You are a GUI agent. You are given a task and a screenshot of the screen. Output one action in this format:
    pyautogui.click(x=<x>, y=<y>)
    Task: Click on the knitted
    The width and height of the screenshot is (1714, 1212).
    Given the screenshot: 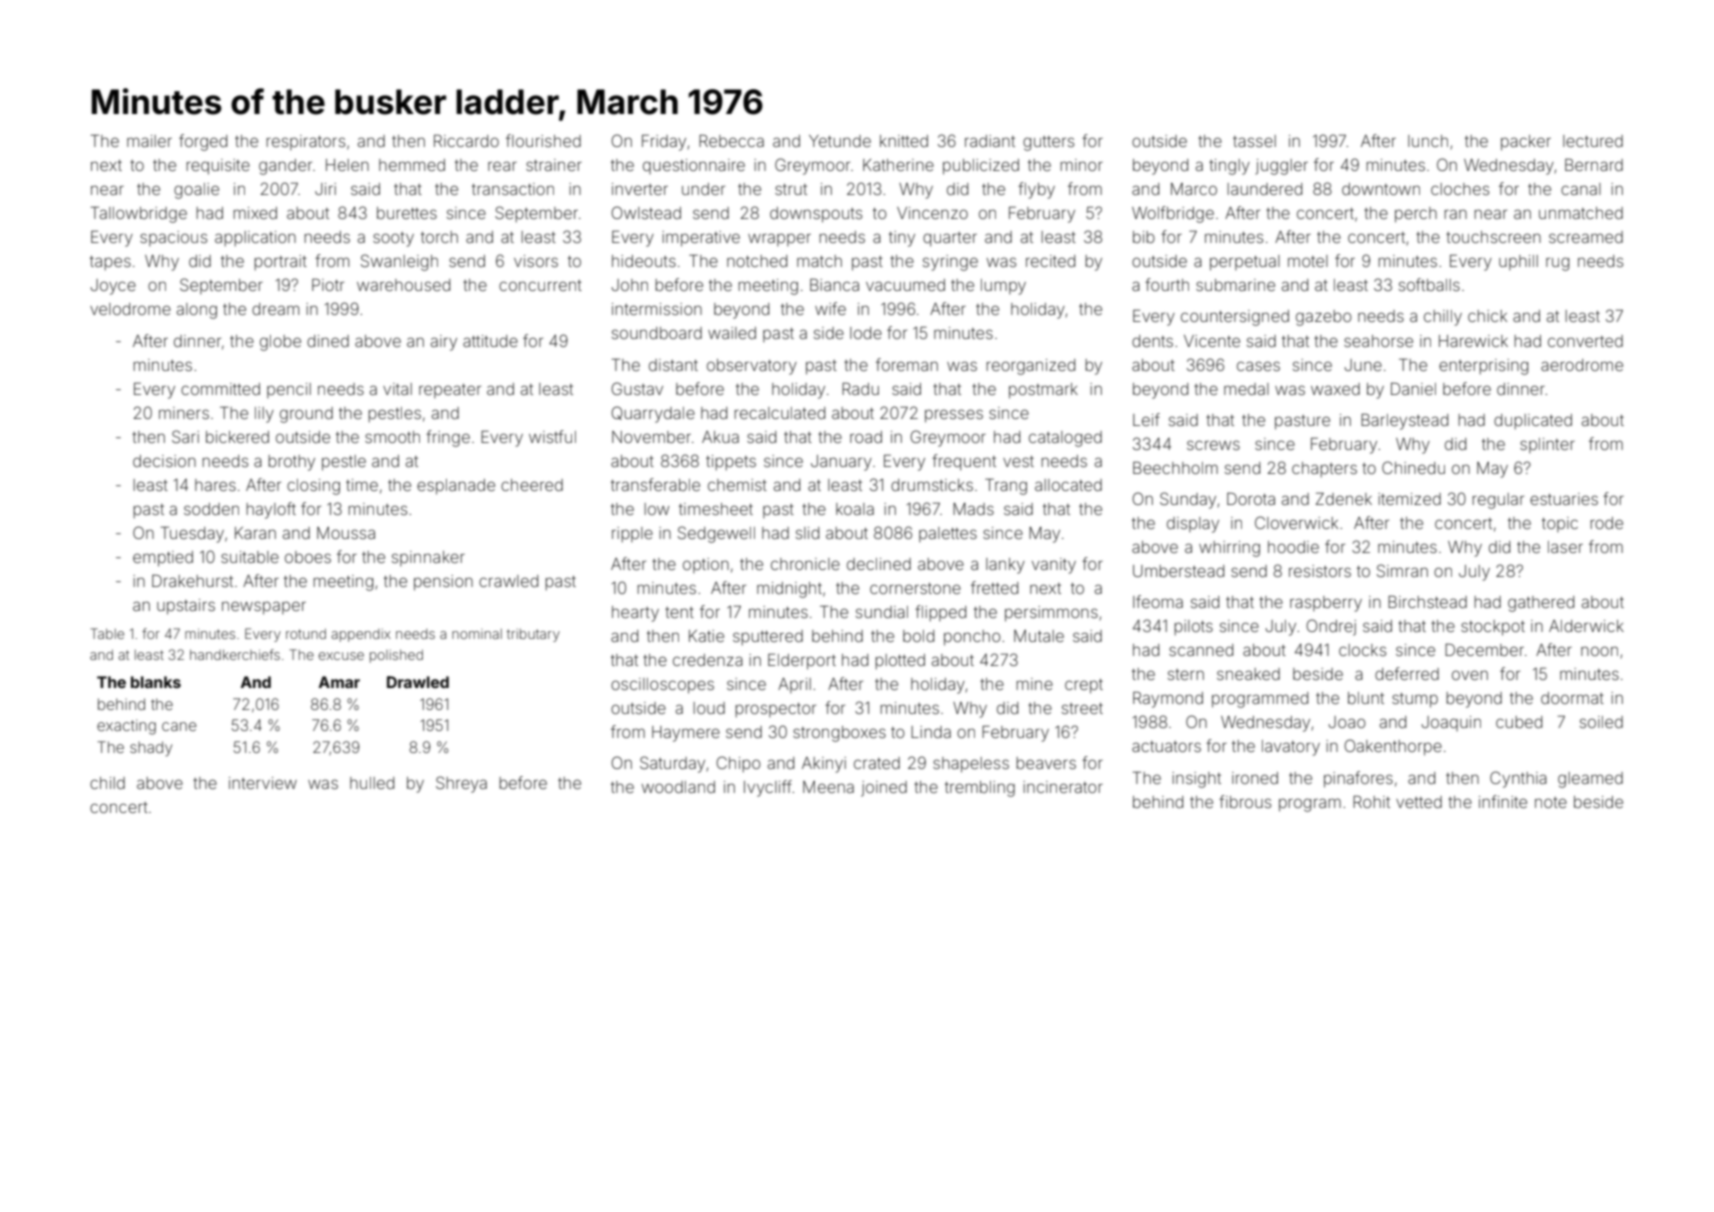 What is the action you would take?
    pyautogui.click(x=904, y=141)
